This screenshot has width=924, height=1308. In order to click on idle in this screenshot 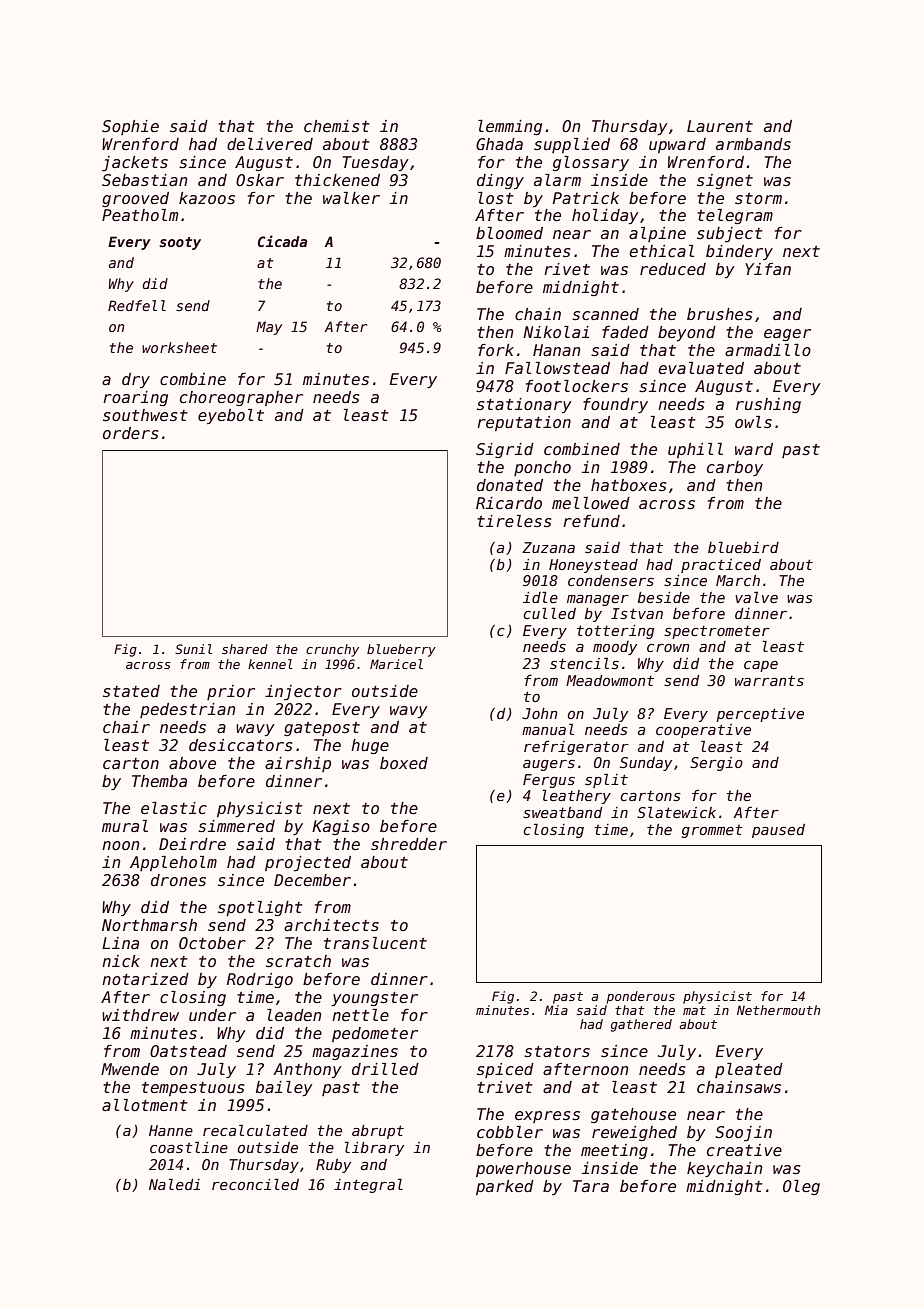, I will do `click(540, 597)`.
